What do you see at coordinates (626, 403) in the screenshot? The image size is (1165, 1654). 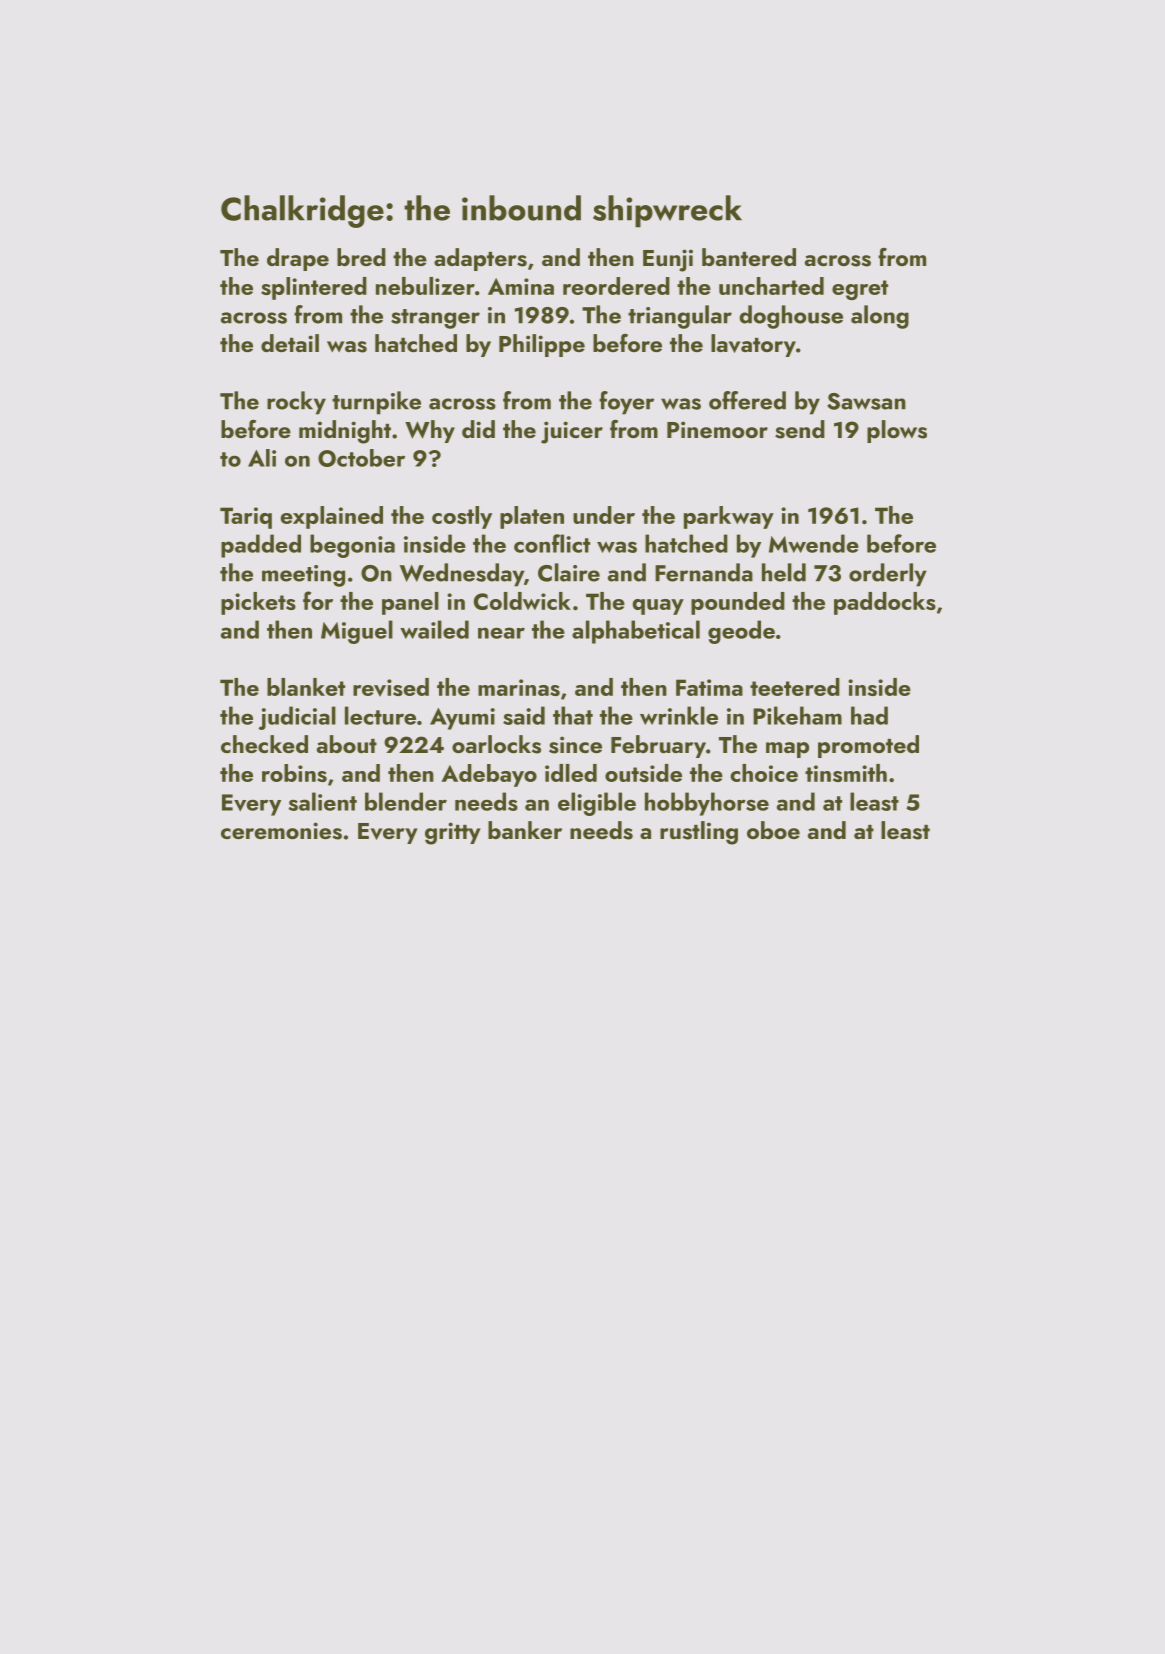 I see `foyer` at bounding box center [626, 403].
